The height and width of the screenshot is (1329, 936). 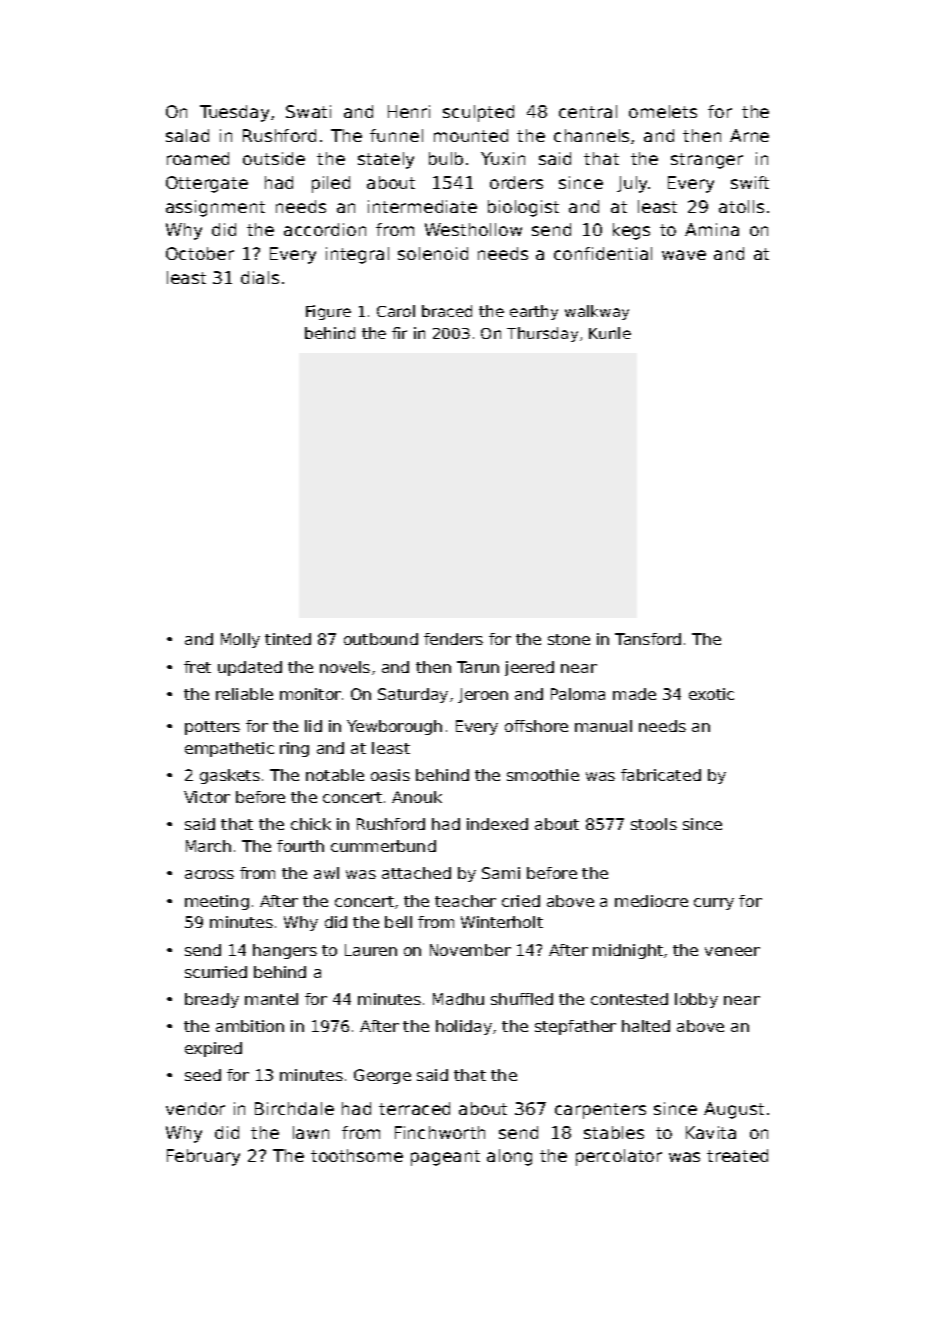 I want to click on fenders, so click(x=453, y=639).
